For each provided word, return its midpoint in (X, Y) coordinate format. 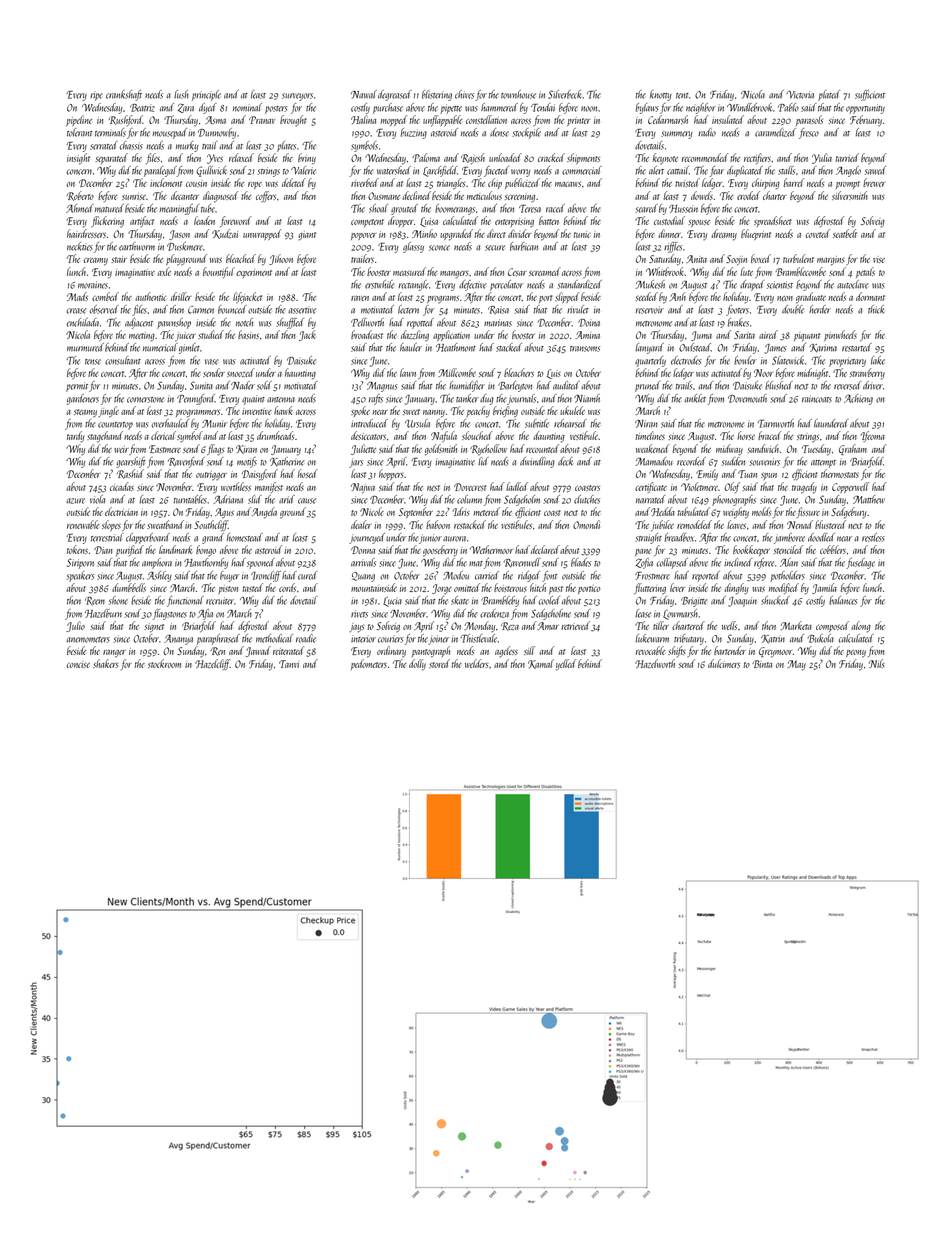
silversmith (850, 195)
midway (729, 449)
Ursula (417, 423)
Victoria (800, 95)
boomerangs (455, 209)
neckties (80, 246)
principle (206, 95)
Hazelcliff (212, 664)
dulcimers (724, 663)
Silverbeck (565, 94)
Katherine (287, 461)
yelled (566, 665)
